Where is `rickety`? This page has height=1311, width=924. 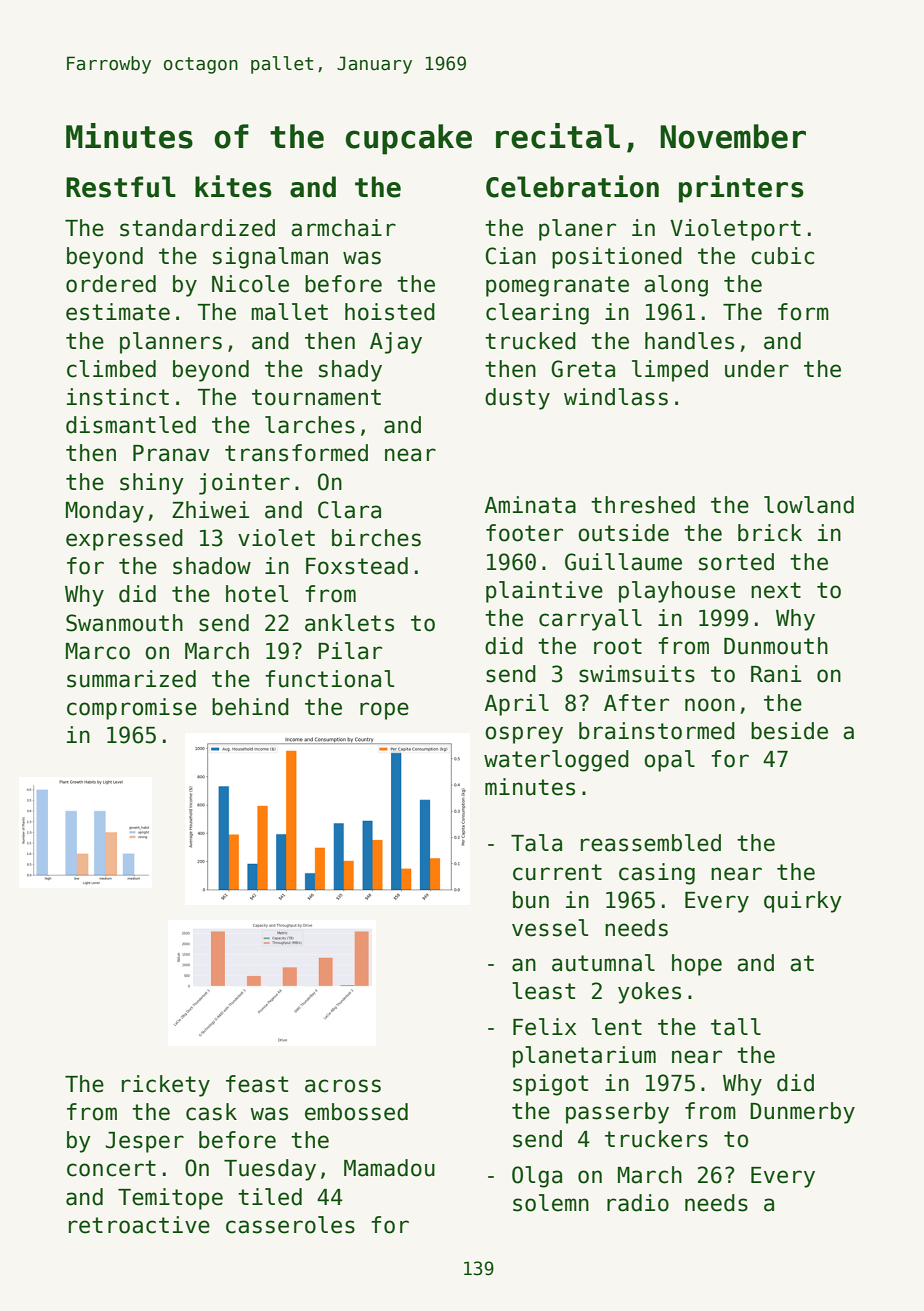 rickety is located at coordinates (166, 1086).
